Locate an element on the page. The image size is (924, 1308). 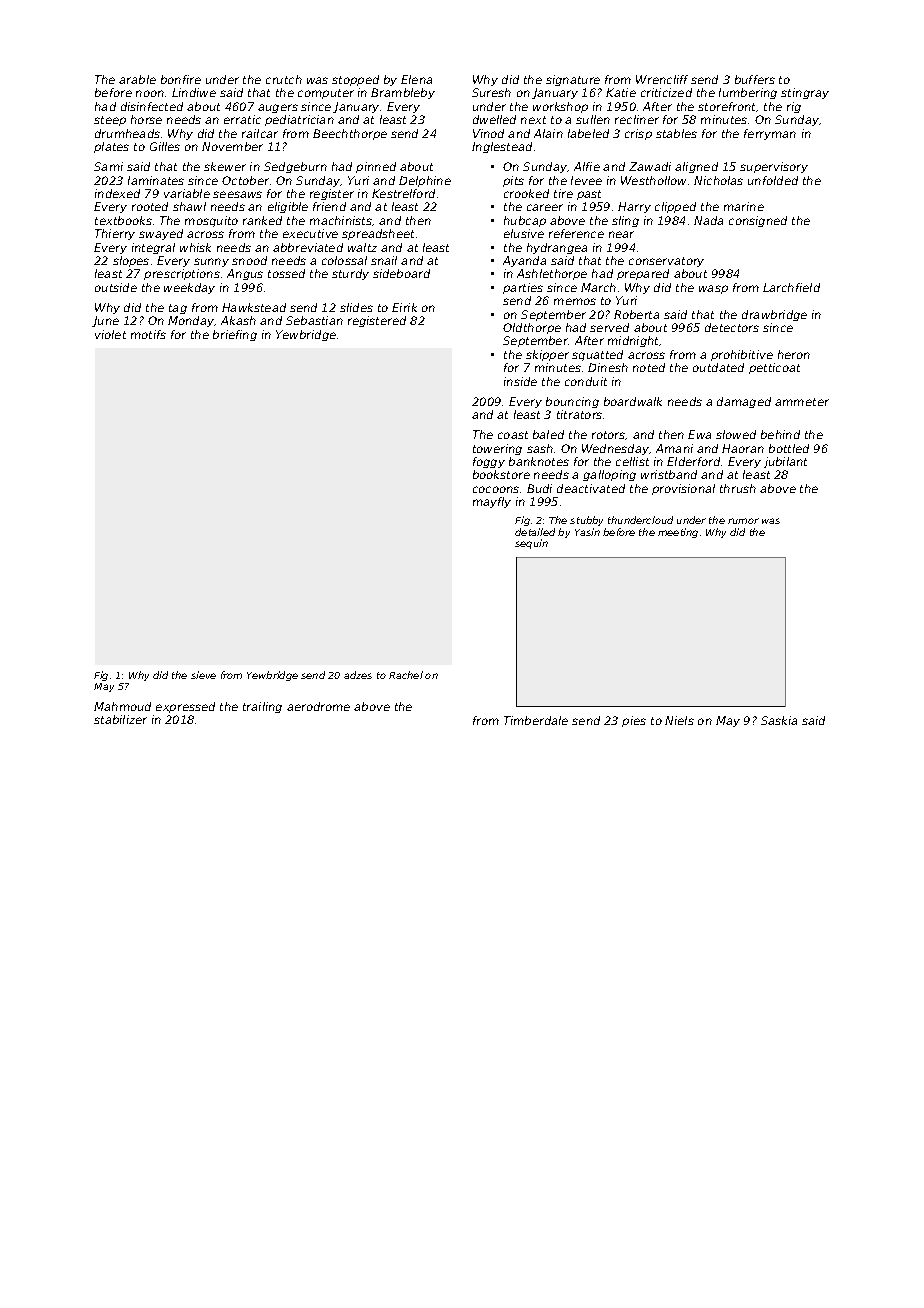
mayfly is located at coordinates (492, 502).
